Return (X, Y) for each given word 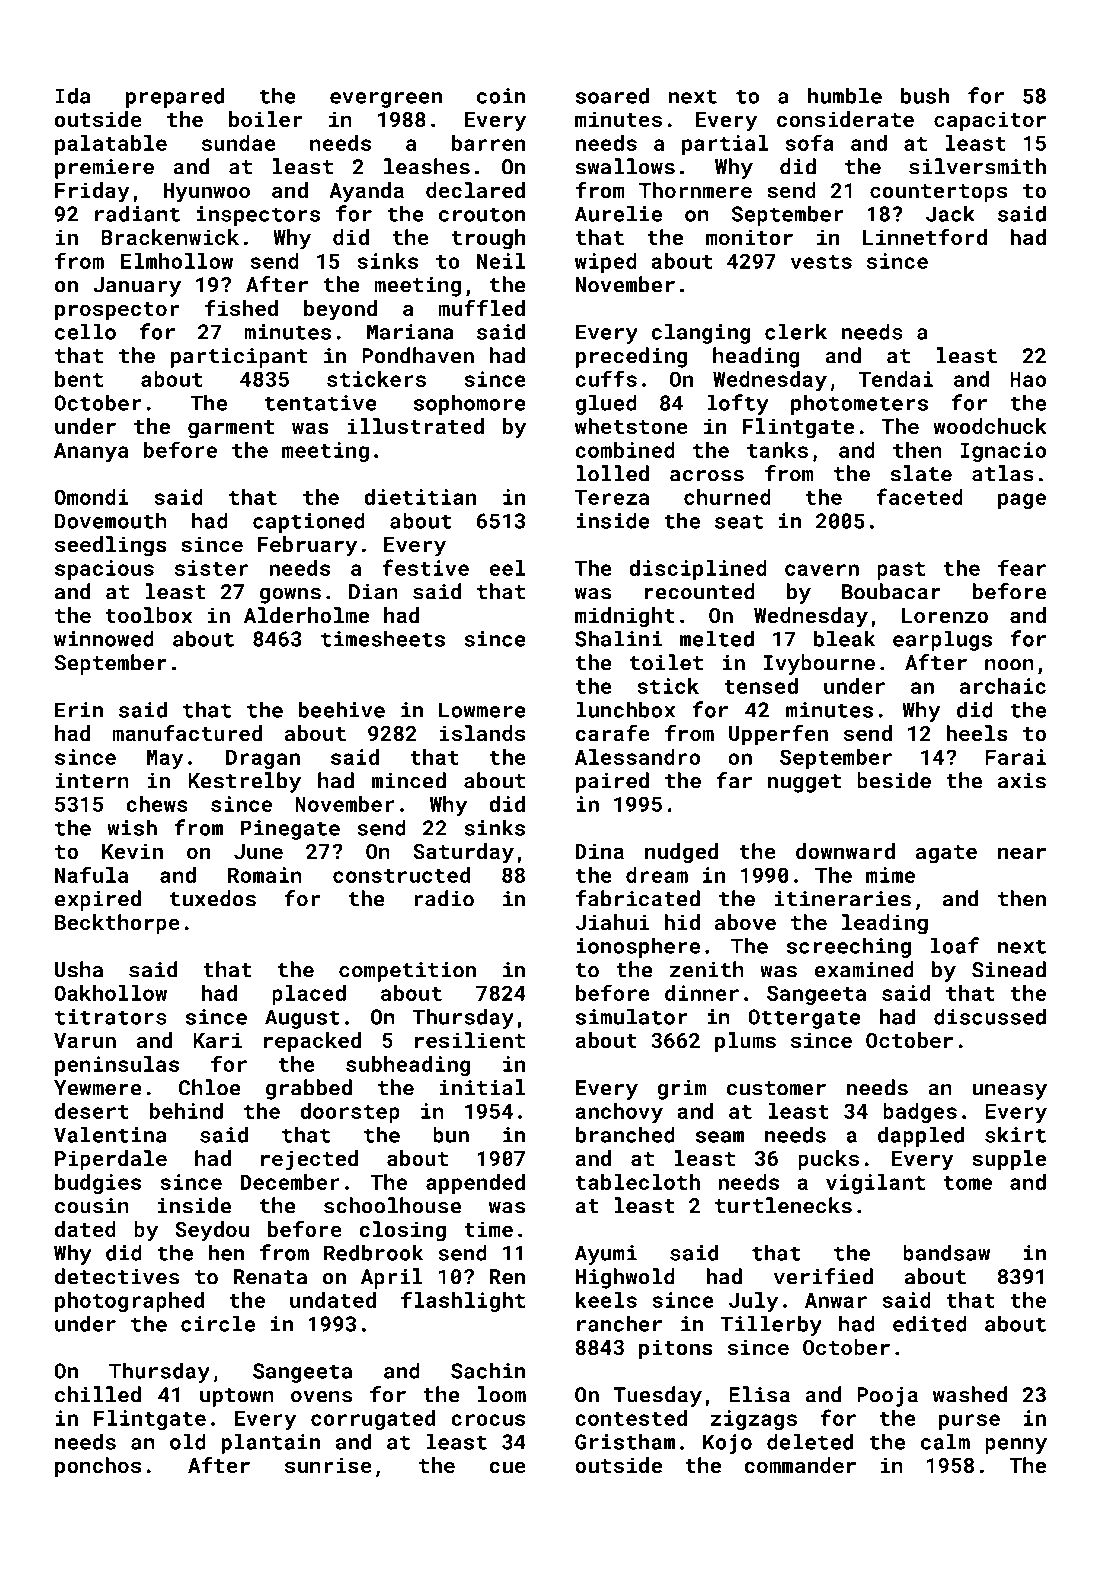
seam (720, 1137)
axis (1022, 781)
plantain (271, 1443)
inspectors (258, 216)
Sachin (488, 1370)
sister (211, 568)
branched (625, 1134)
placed (309, 995)
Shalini (618, 638)
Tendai (895, 379)
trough (488, 239)
